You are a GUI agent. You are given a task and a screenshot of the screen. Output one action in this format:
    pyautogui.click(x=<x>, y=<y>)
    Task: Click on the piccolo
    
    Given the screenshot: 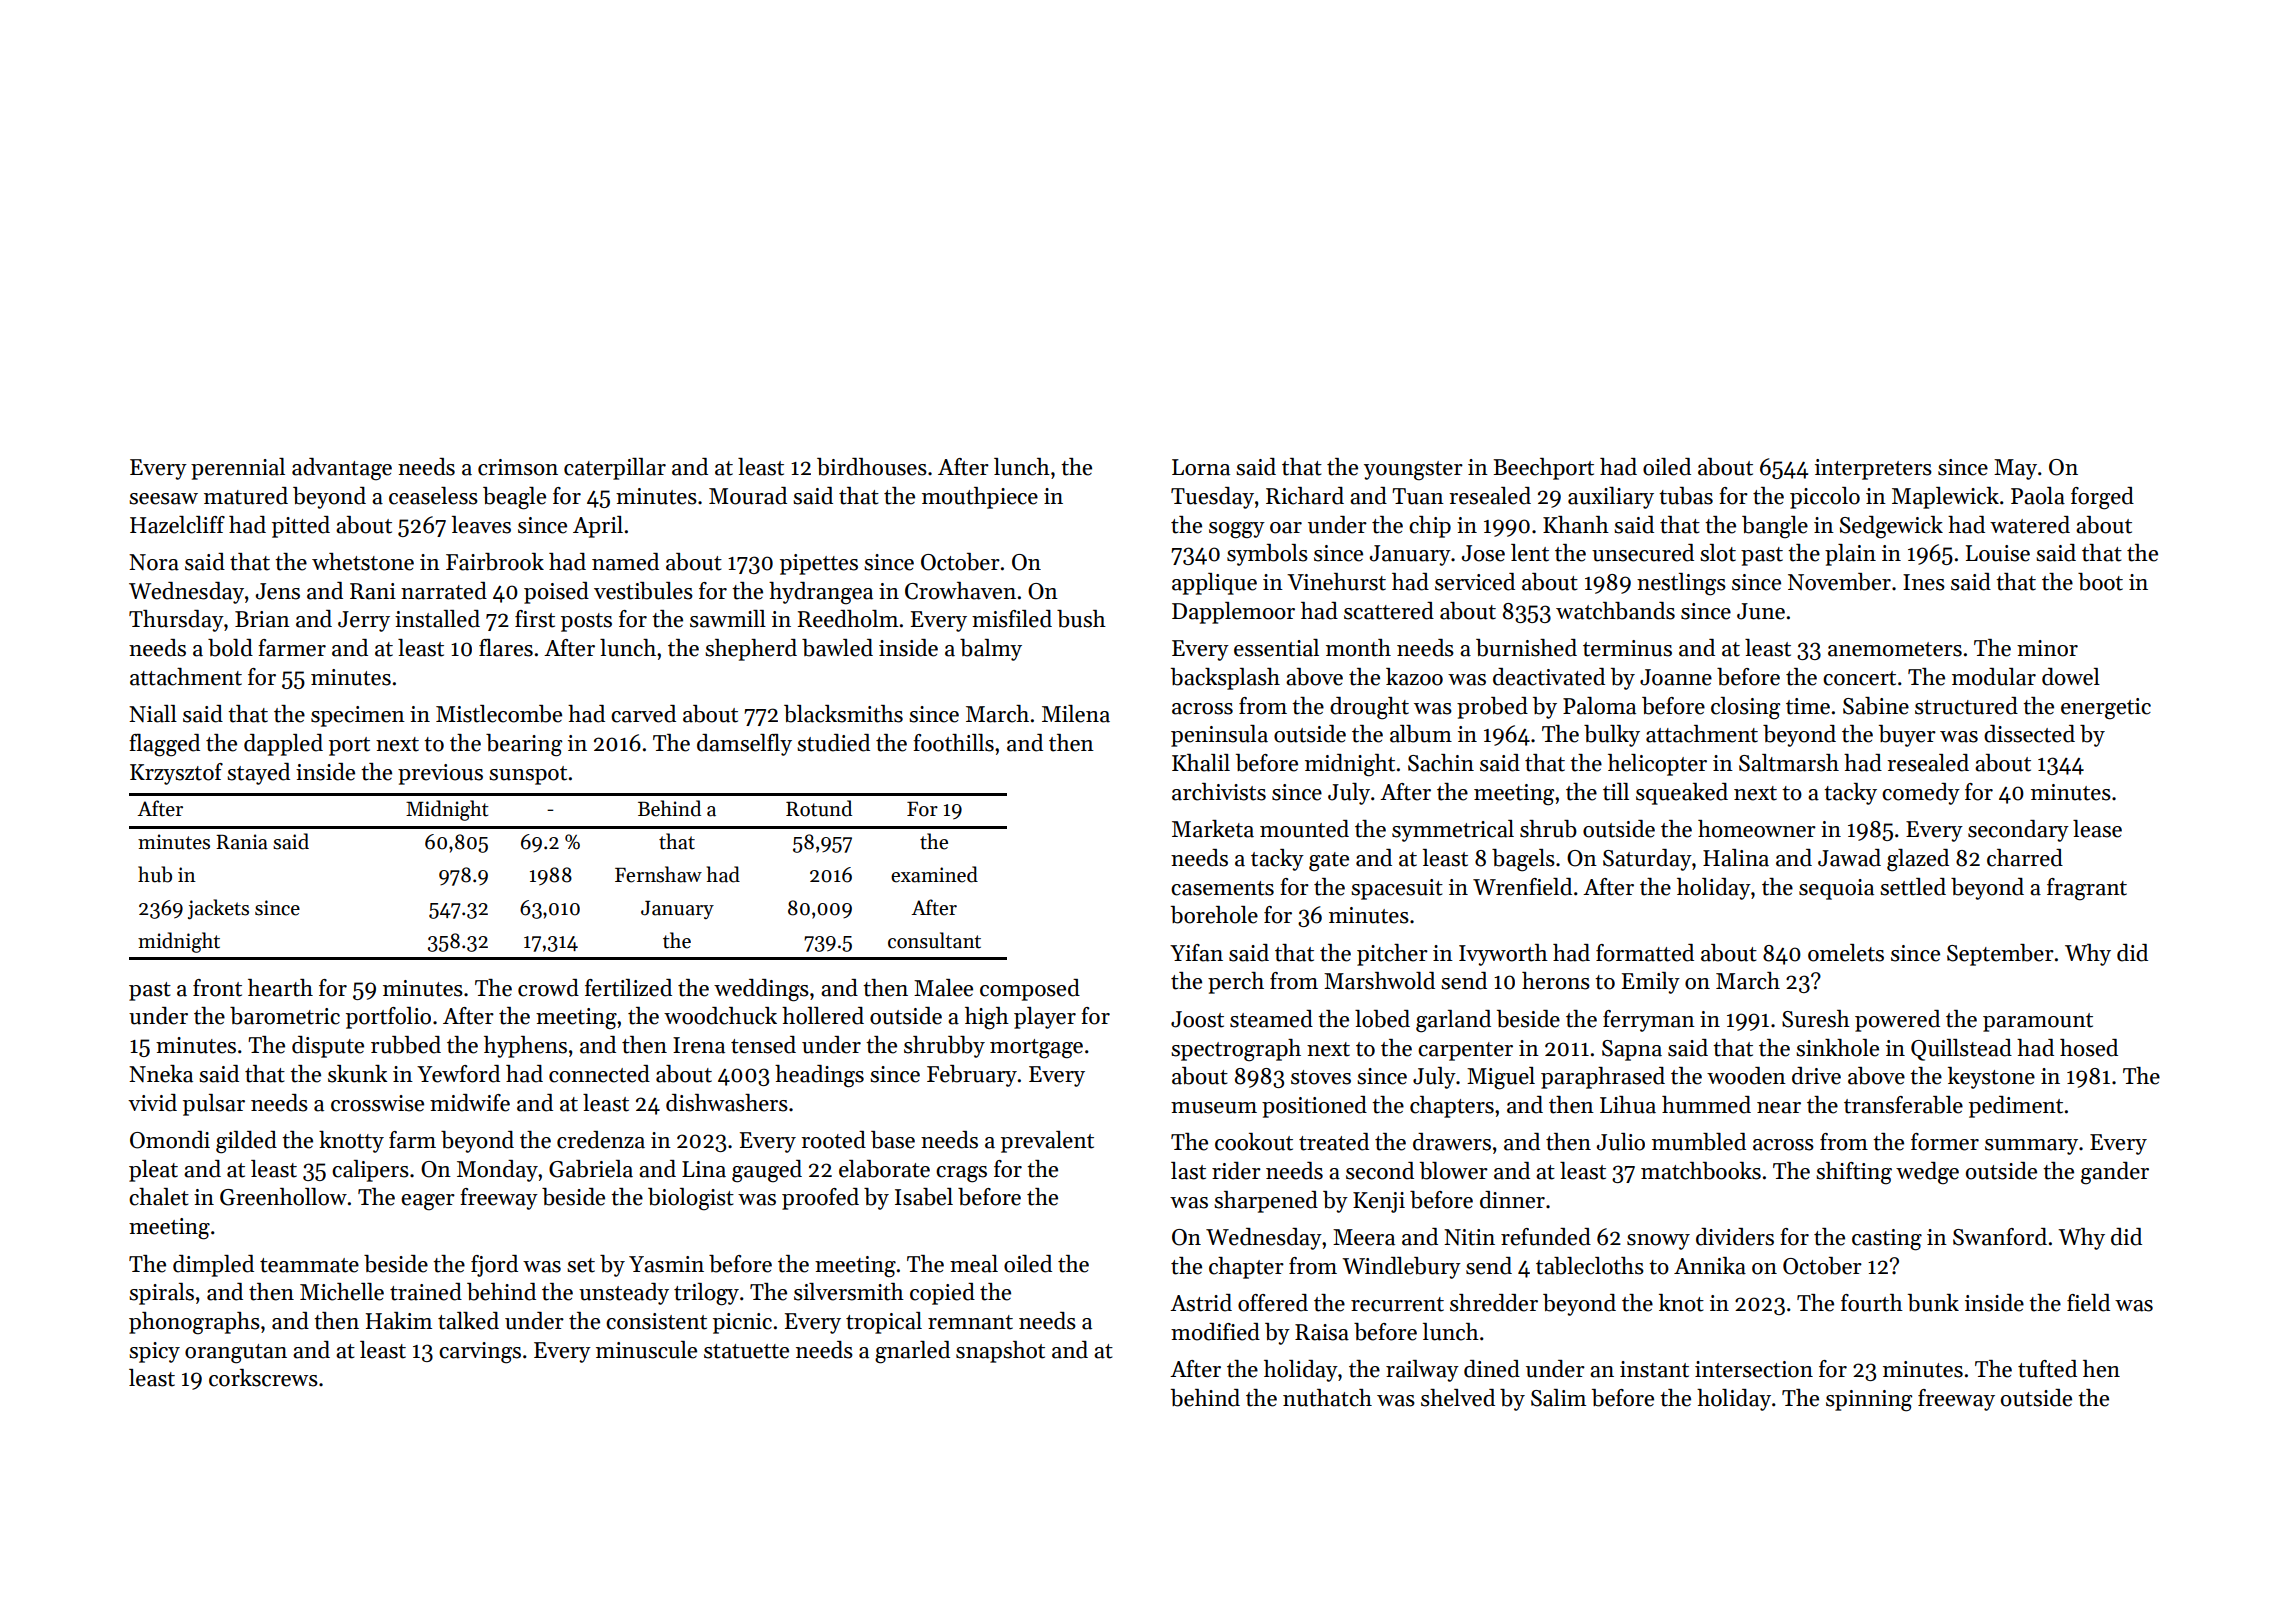 What is the action you would take?
    pyautogui.click(x=1825, y=498)
